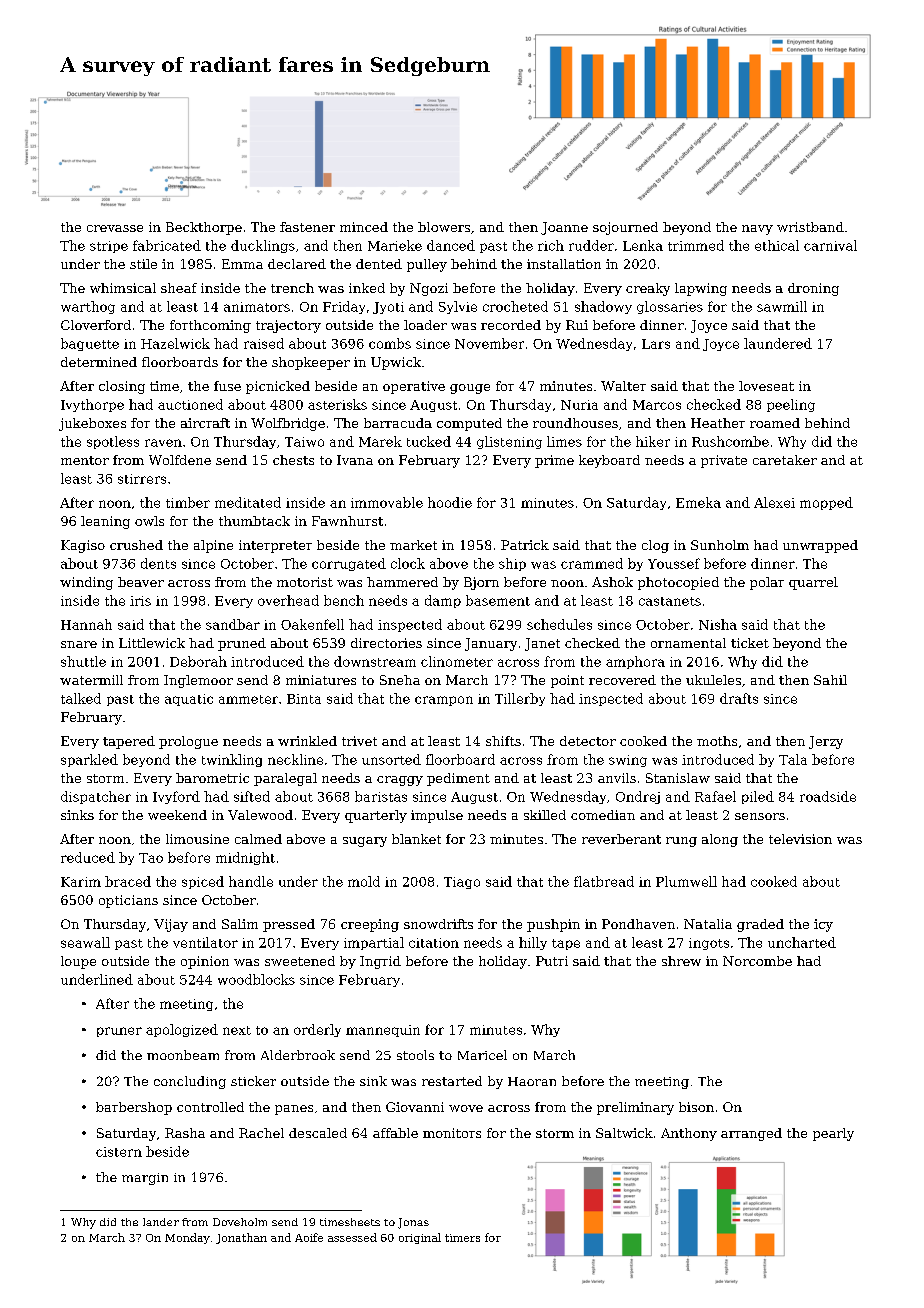  Describe the element at coordinates (833, 1134) in the screenshot. I see `pearly` at that location.
